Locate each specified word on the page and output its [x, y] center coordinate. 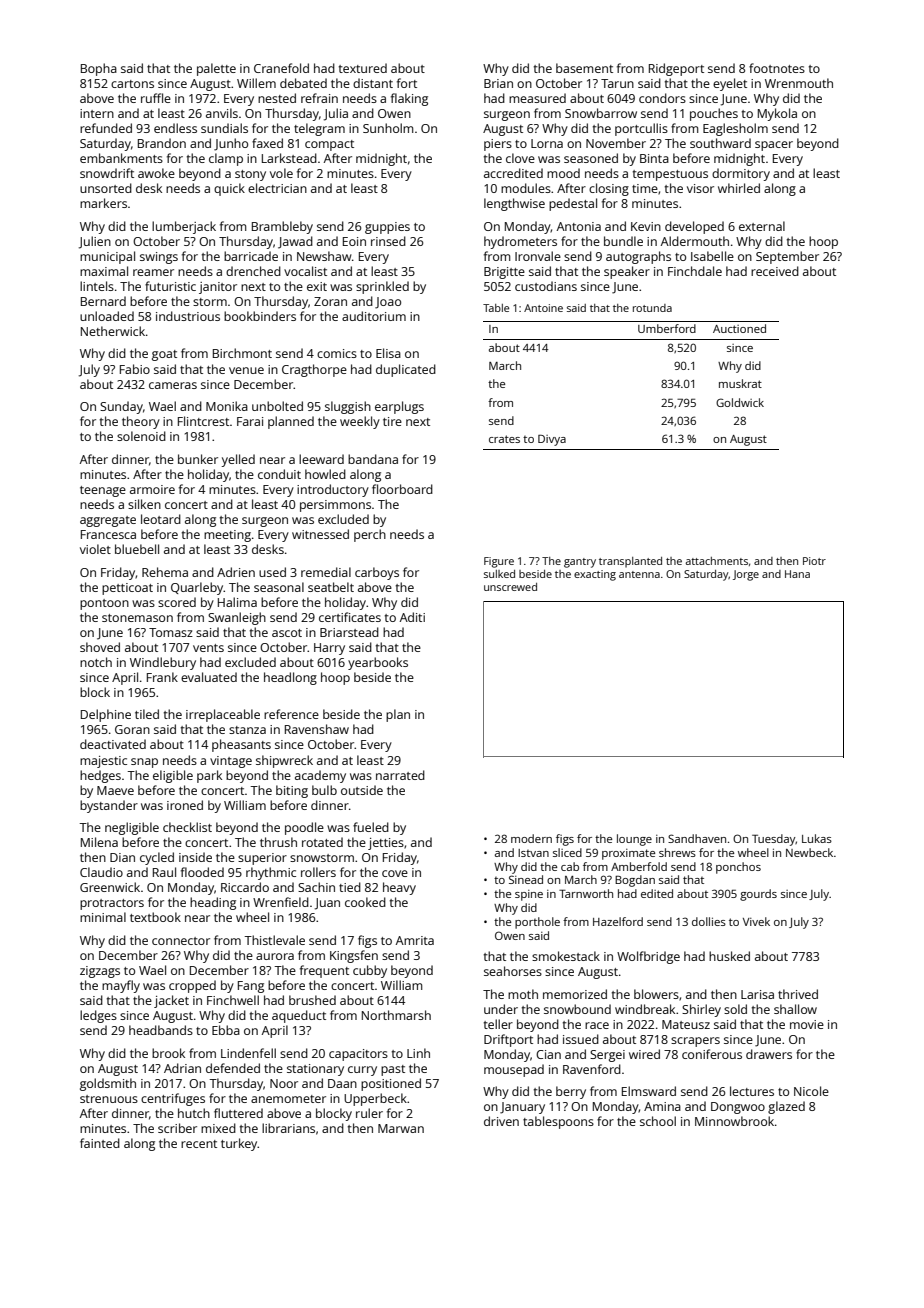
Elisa [388, 353]
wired [644, 1054]
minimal [103, 917]
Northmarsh [396, 1015]
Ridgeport [676, 69]
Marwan [401, 1128]
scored [177, 602]
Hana [797, 574]
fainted [100, 1143]
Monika [227, 406]
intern [97, 113]
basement [584, 68]
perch [370, 535]
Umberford [667, 328]
